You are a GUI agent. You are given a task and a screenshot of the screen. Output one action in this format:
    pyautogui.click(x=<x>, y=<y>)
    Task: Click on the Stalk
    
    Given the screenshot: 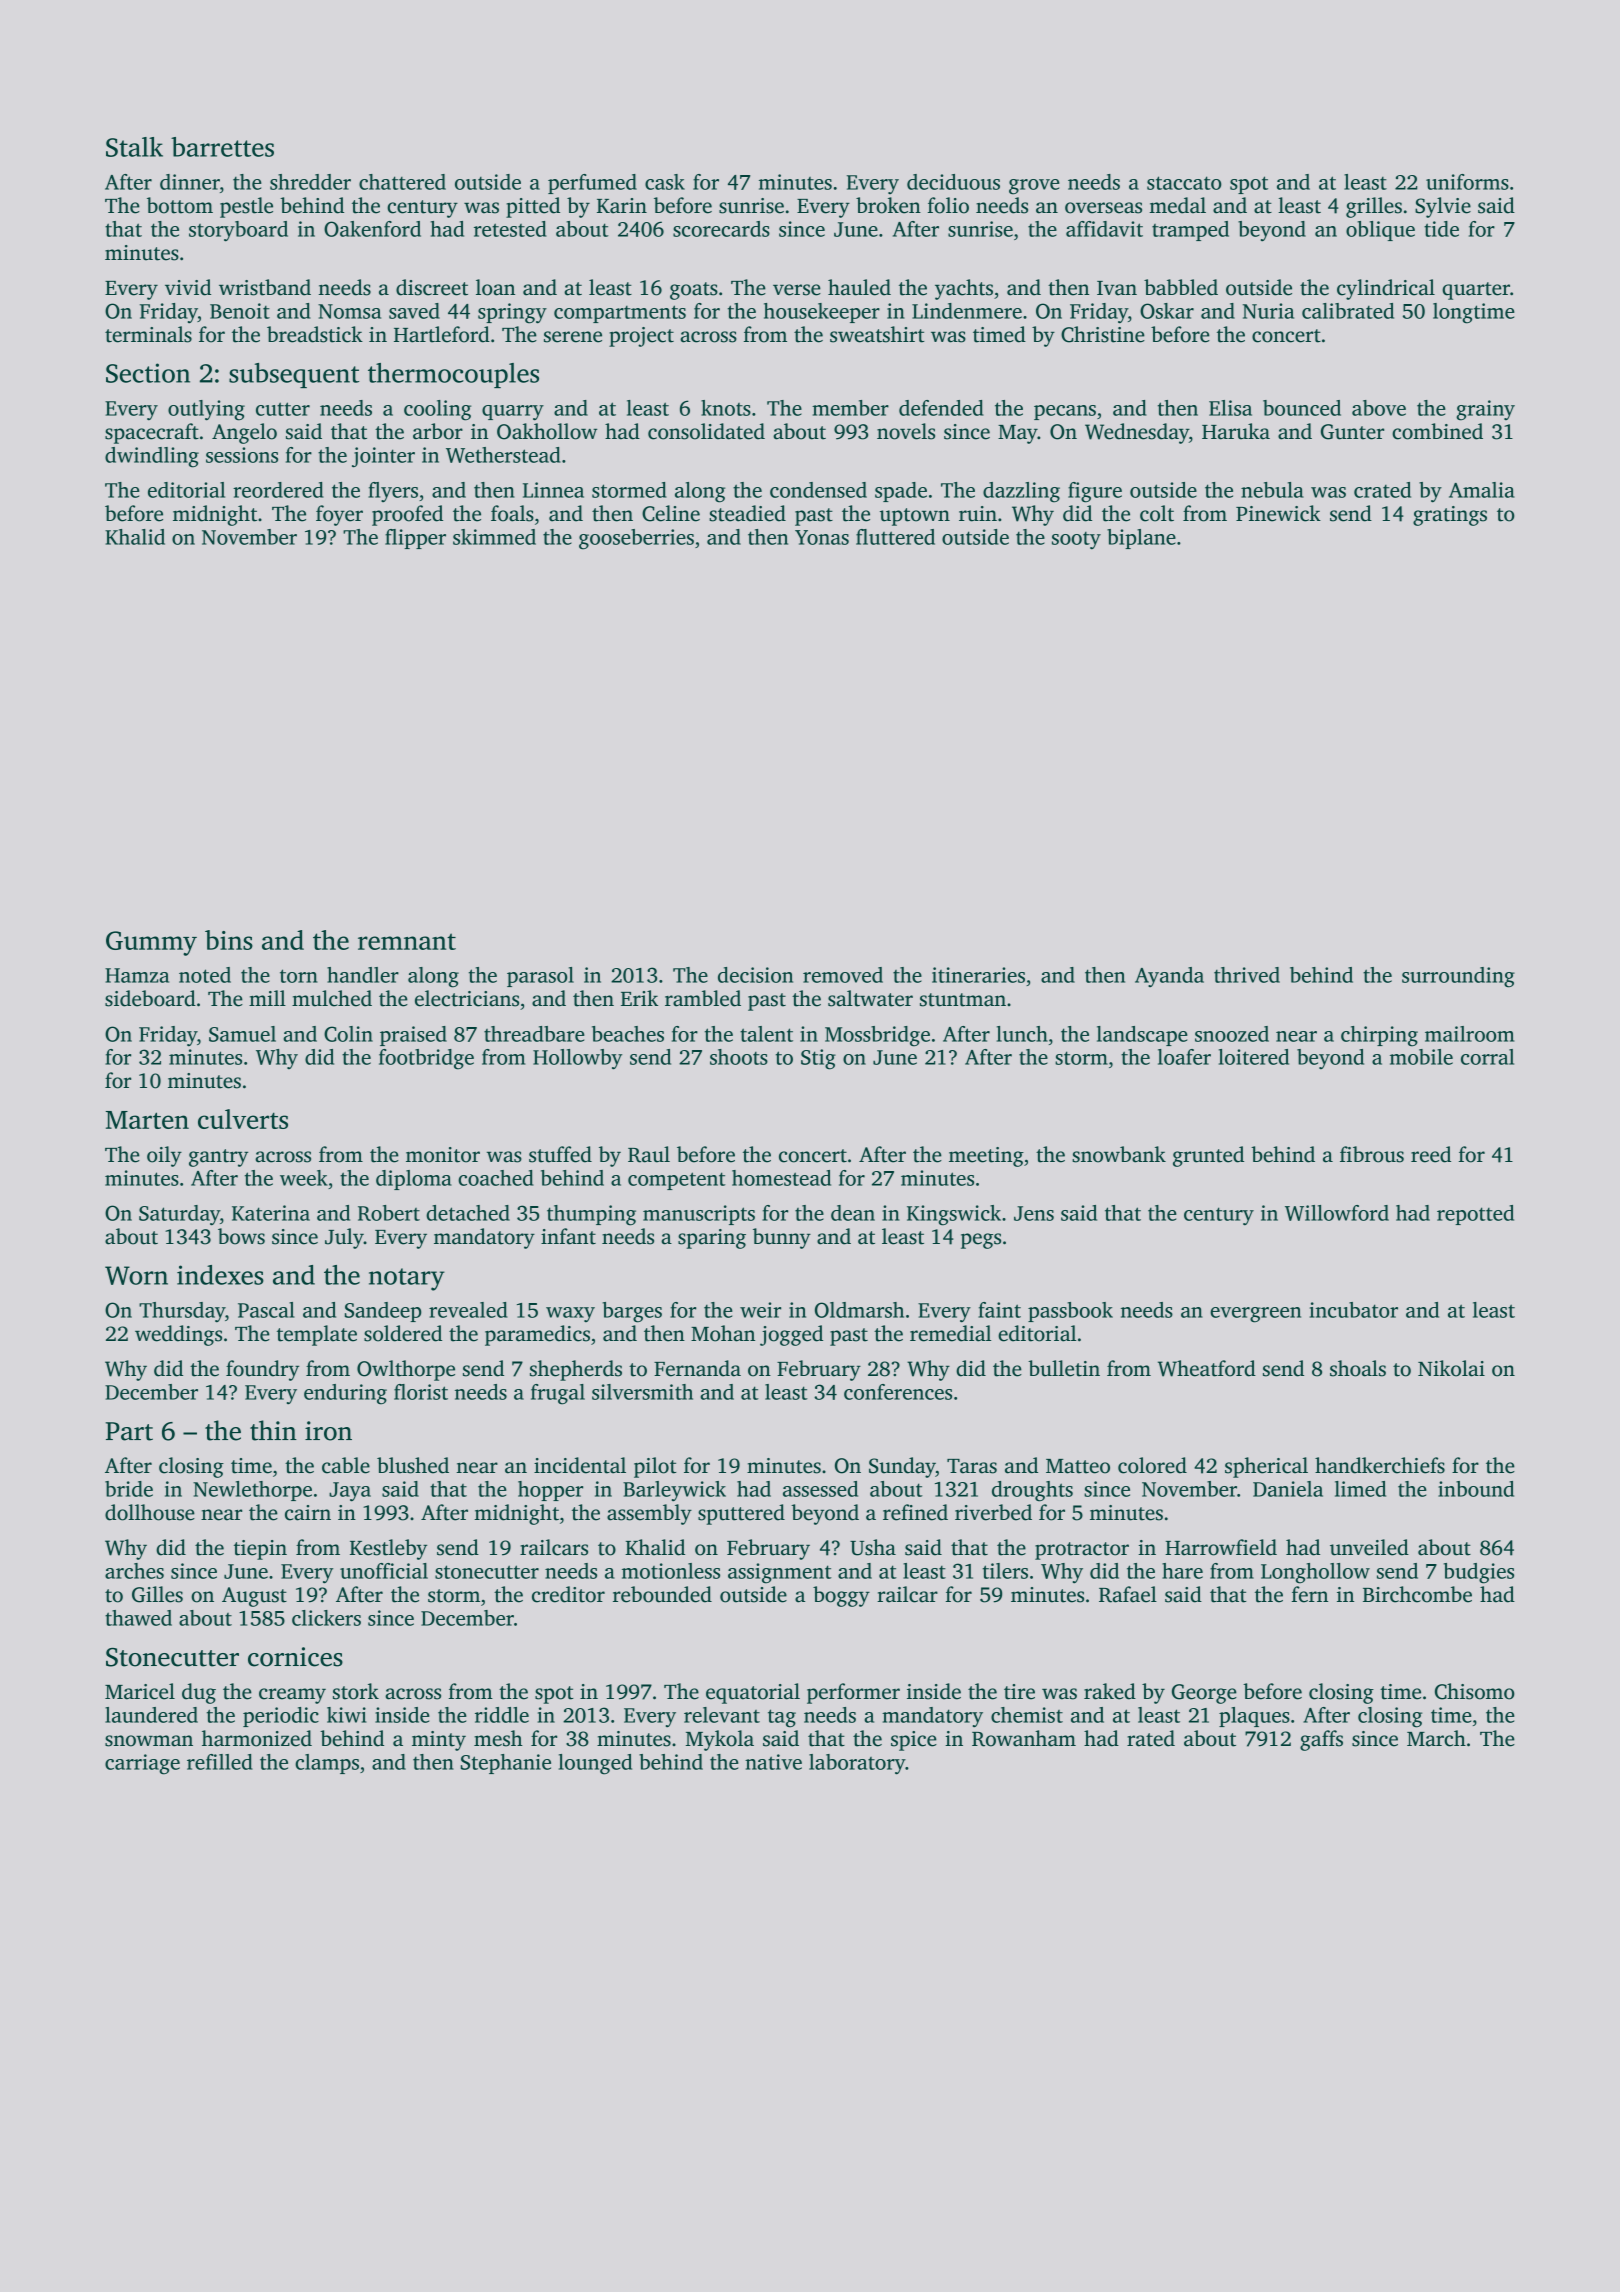 What is the action you would take?
    pyautogui.click(x=134, y=147)
